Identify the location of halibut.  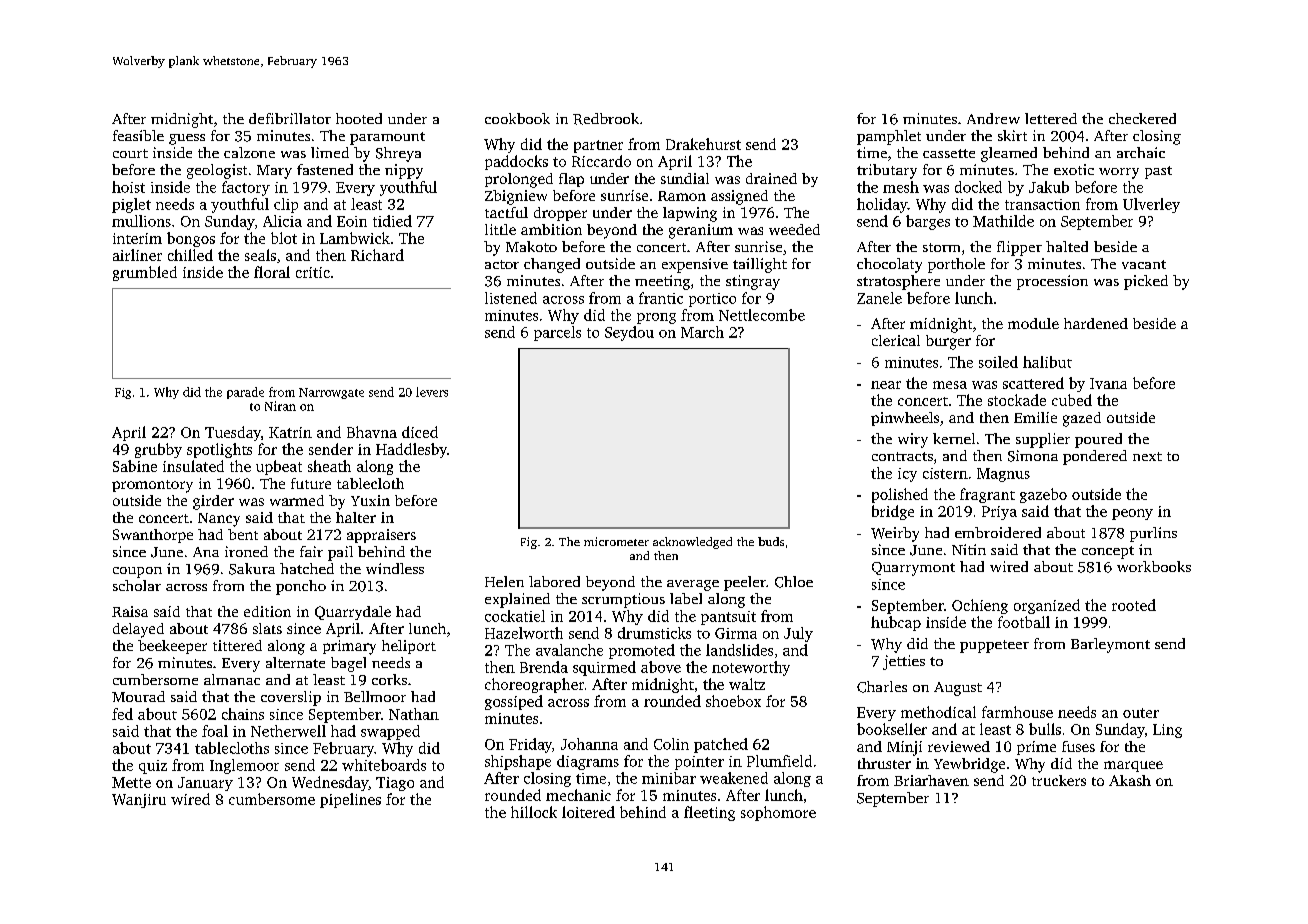
(1047, 362).
